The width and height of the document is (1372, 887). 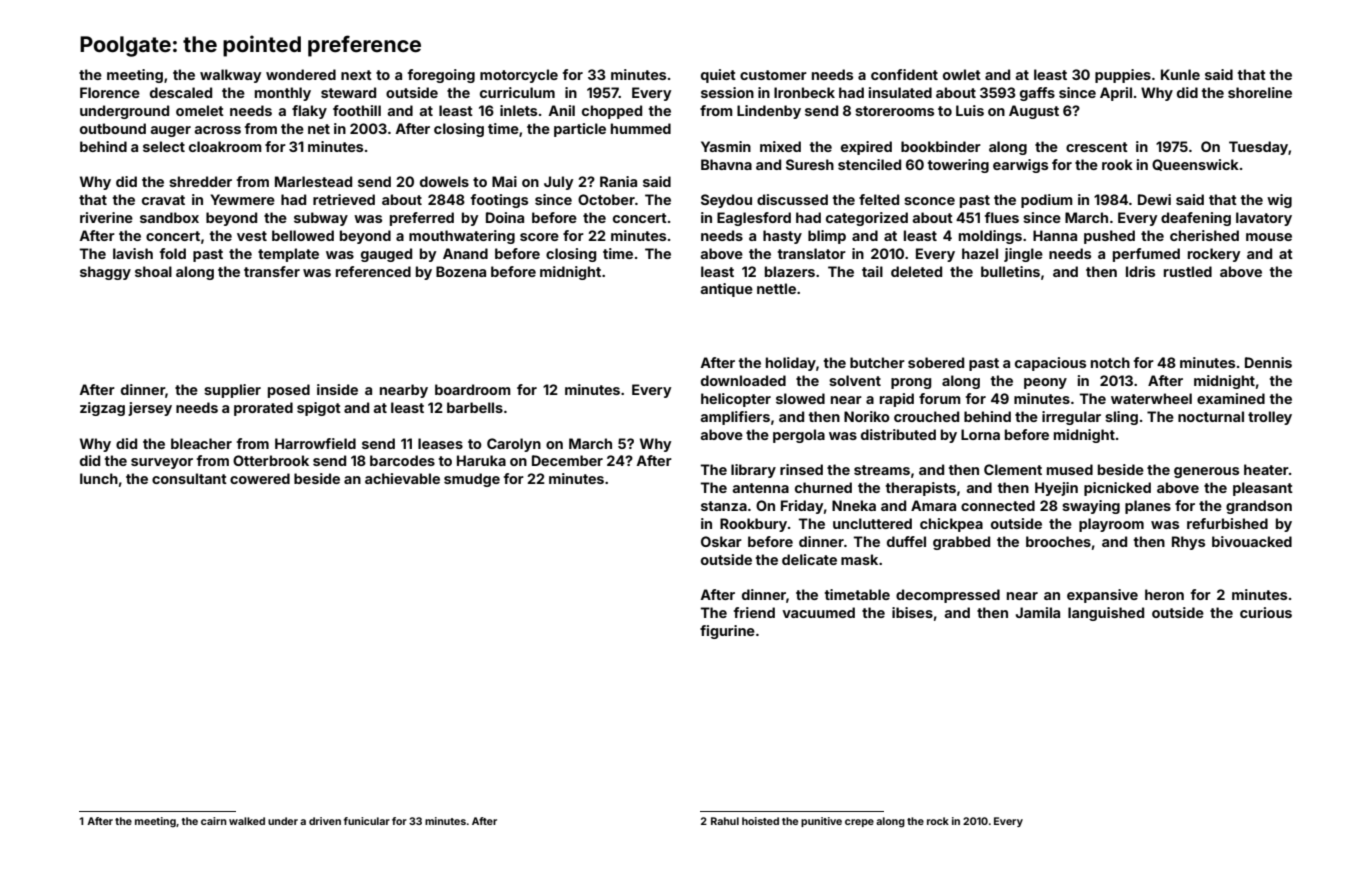 I want to click on cairn, so click(x=214, y=821).
